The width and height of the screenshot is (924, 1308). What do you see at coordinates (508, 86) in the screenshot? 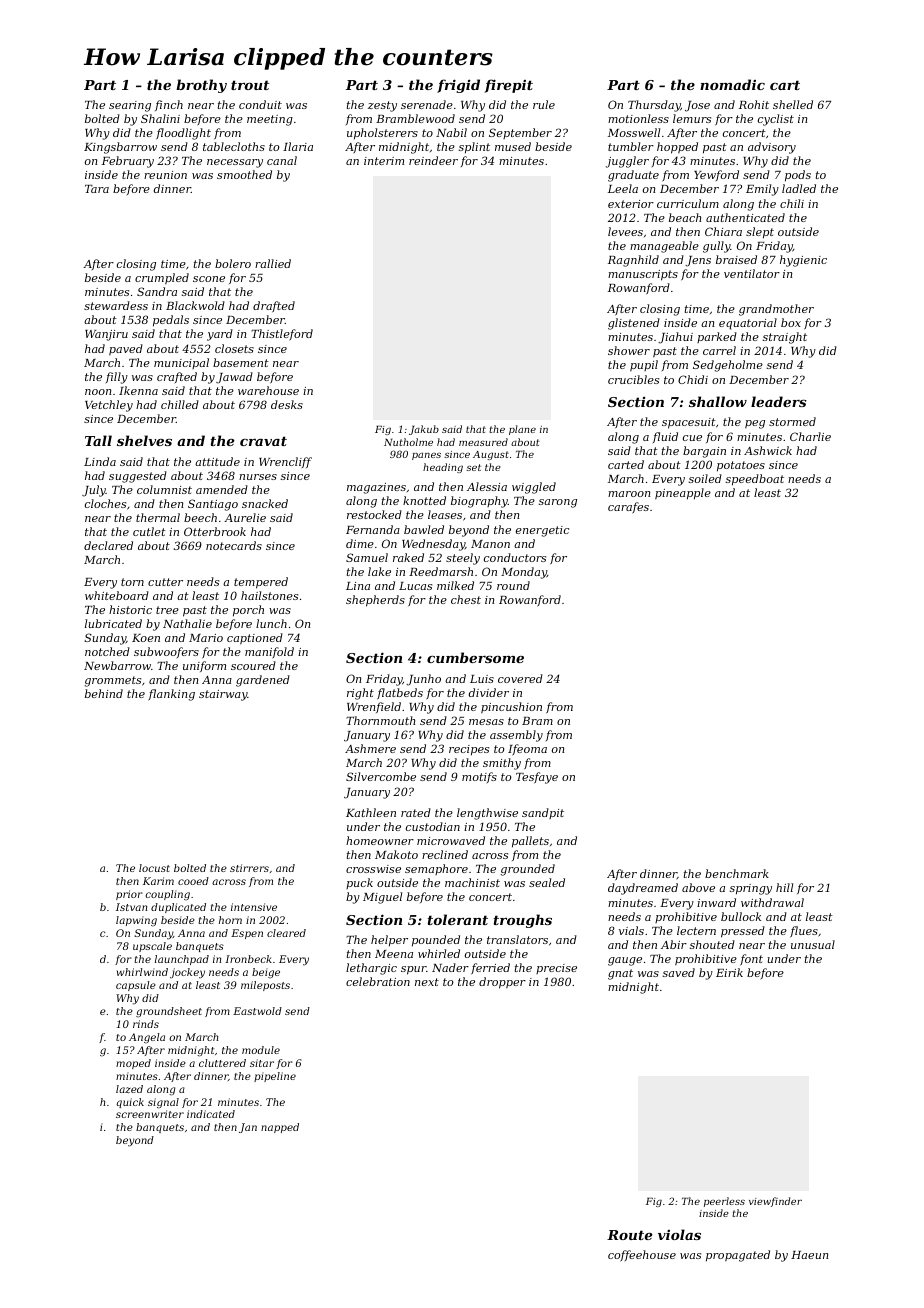
I see `firepit` at bounding box center [508, 86].
